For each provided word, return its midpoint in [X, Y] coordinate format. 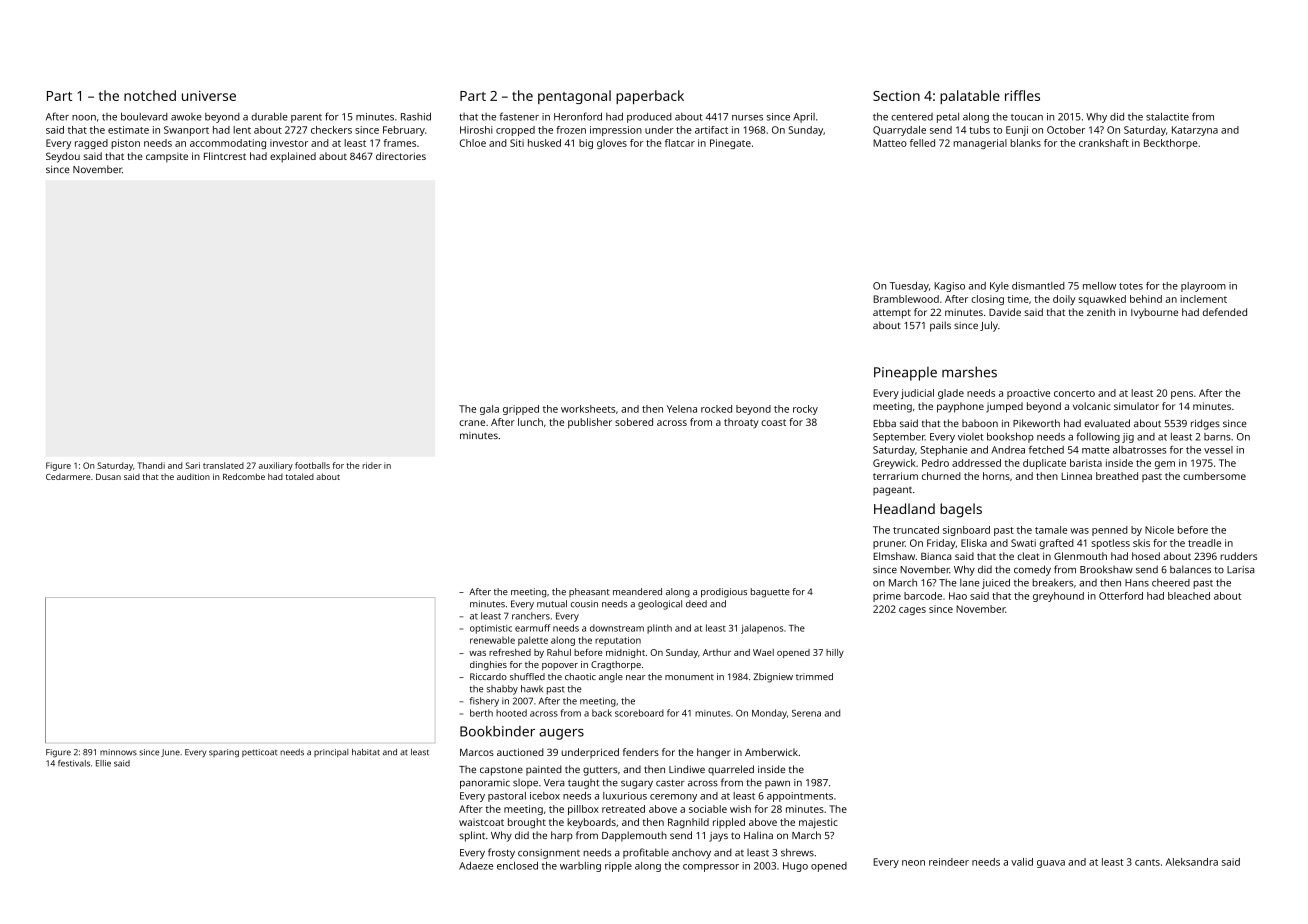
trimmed [814, 676]
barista [1086, 463]
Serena [806, 713]
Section [896, 96]
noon [84, 118]
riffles [1022, 95]
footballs [312, 465]
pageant [892, 491]
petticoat [259, 753]
